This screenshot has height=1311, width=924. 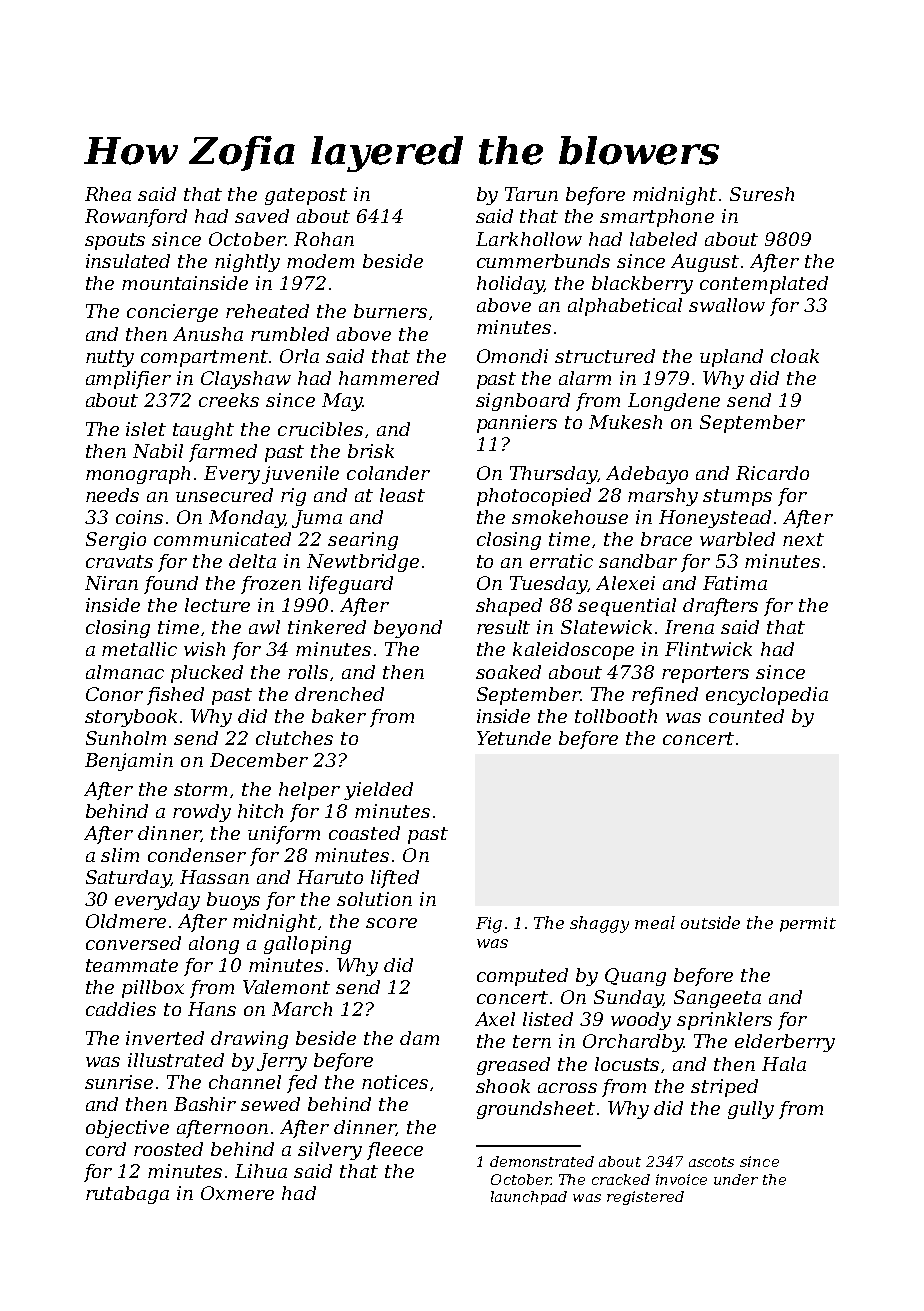 I want to click on communicated, so click(x=222, y=539).
